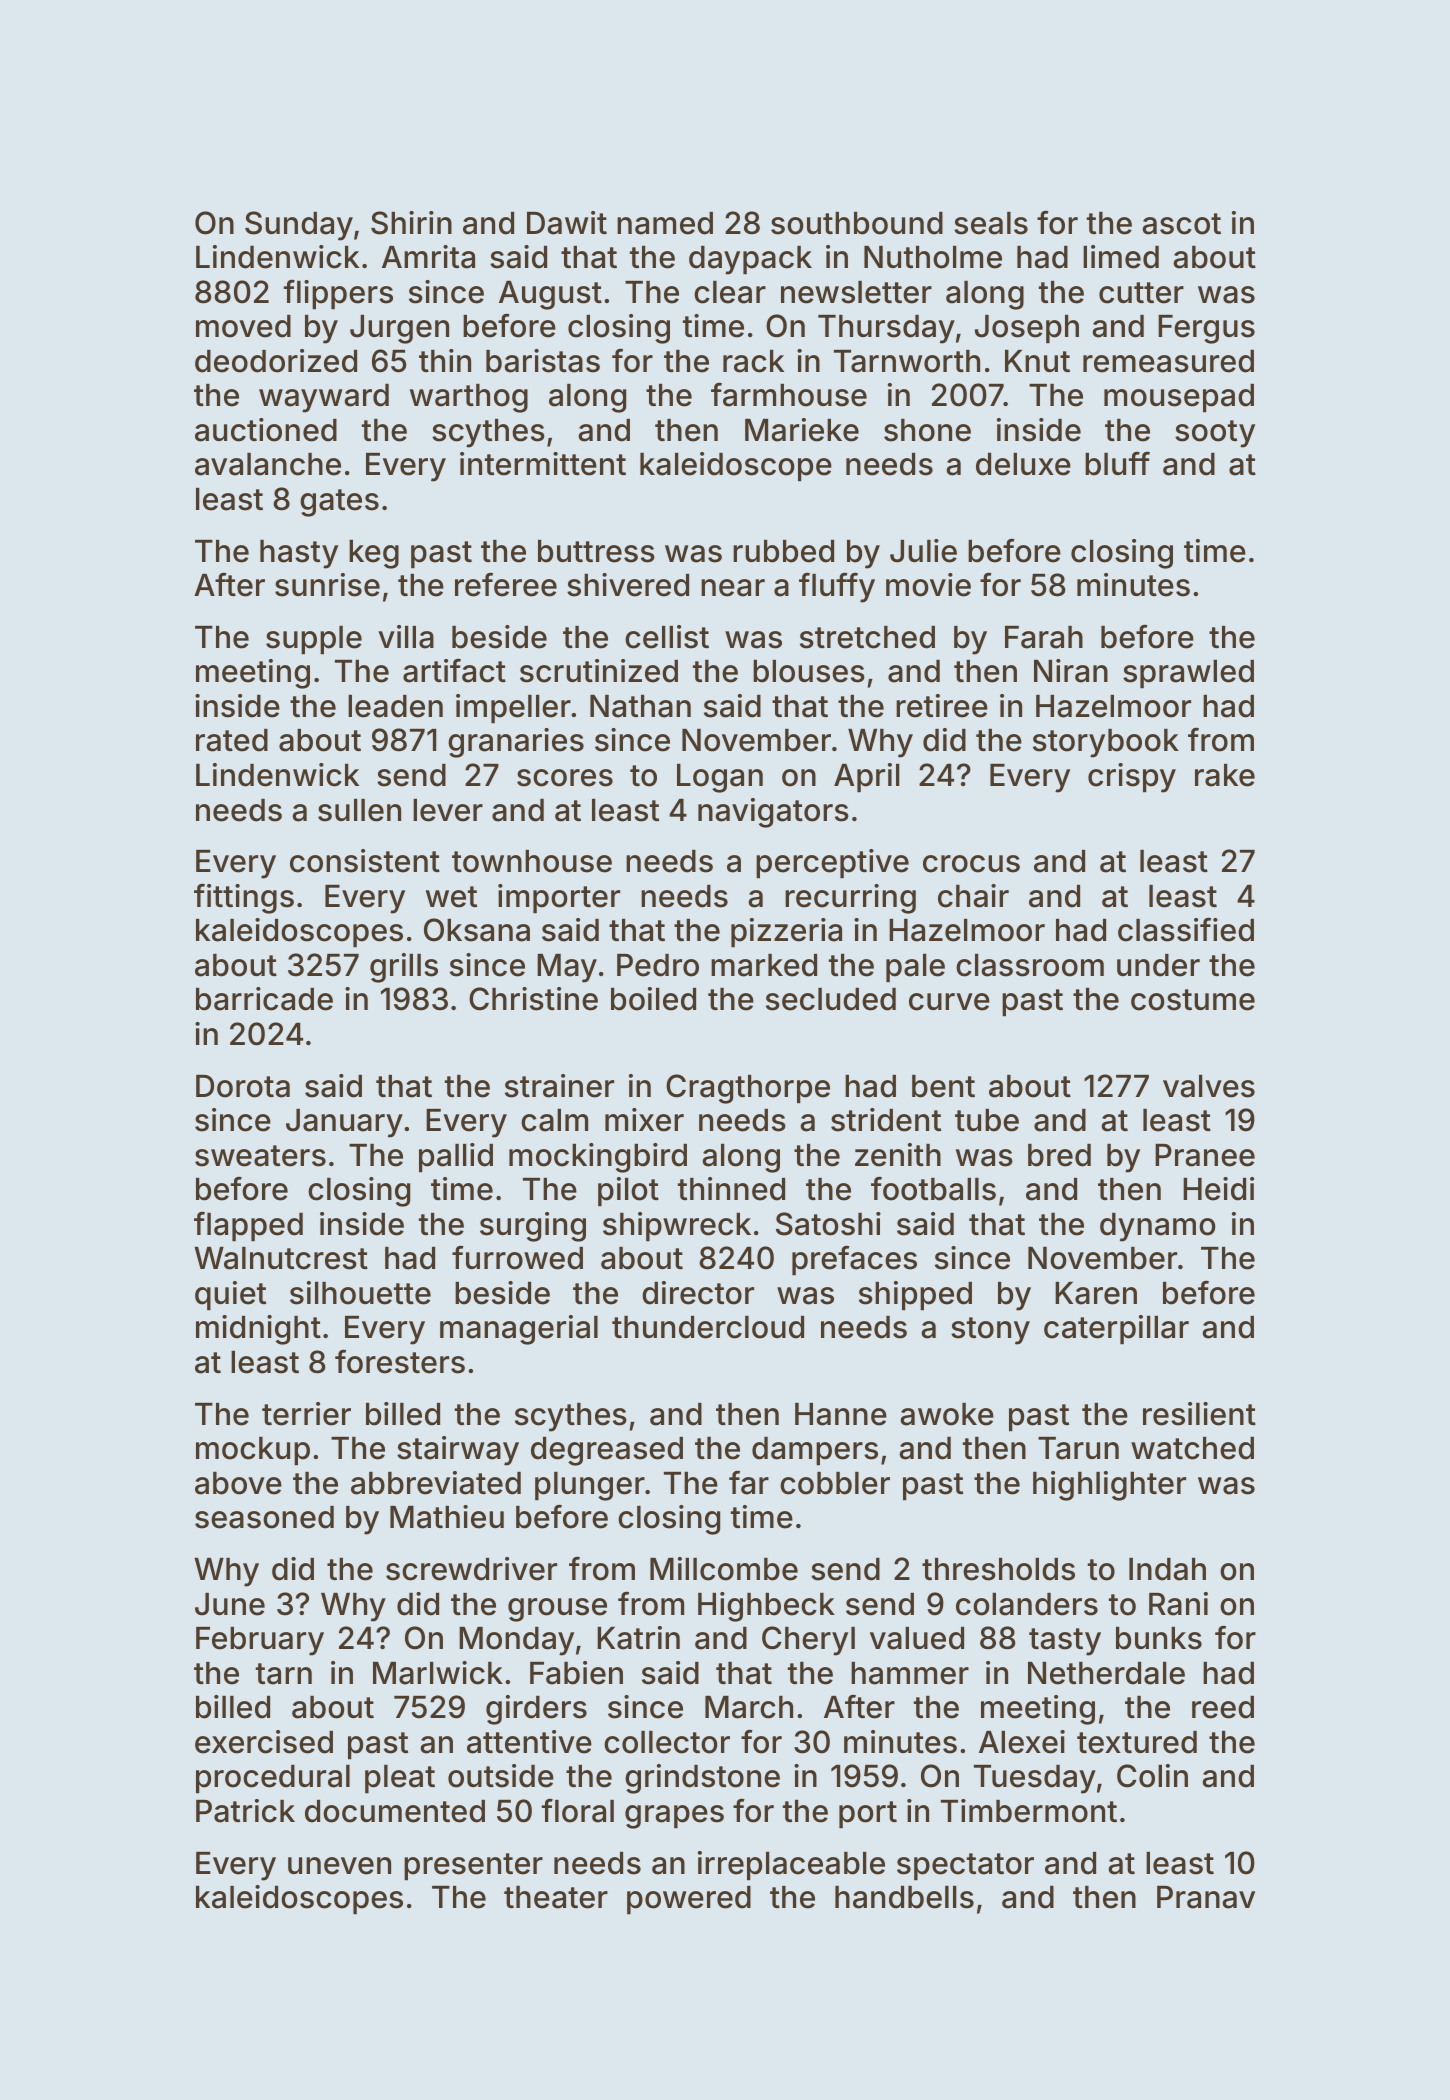 The height and width of the screenshot is (2100, 1450). Describe the element at coordinates (1188, 674) in the screenshot. I see `sprawled` at that location.
